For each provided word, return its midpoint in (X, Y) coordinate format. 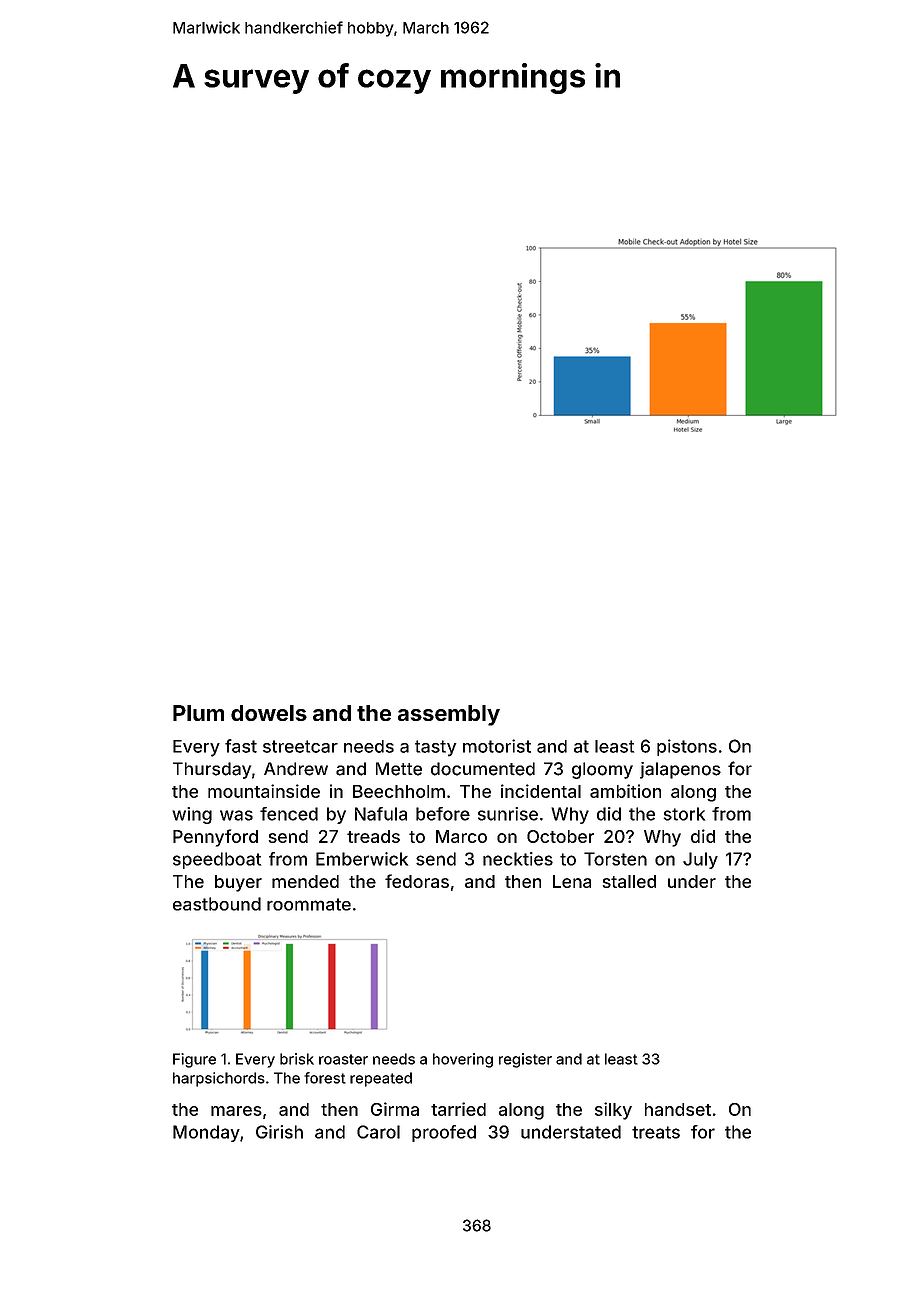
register (525, 1060)
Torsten (615, 859)
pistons (687, 747)
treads (373, 836)
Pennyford (215, 838)
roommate (309, 904)
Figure (194, 1060)
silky (613, 1111)
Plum (198, 713)
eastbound (217, 904)
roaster (343, 1059)
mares (236, 1111)
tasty (436, 748)
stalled (629, 881)
